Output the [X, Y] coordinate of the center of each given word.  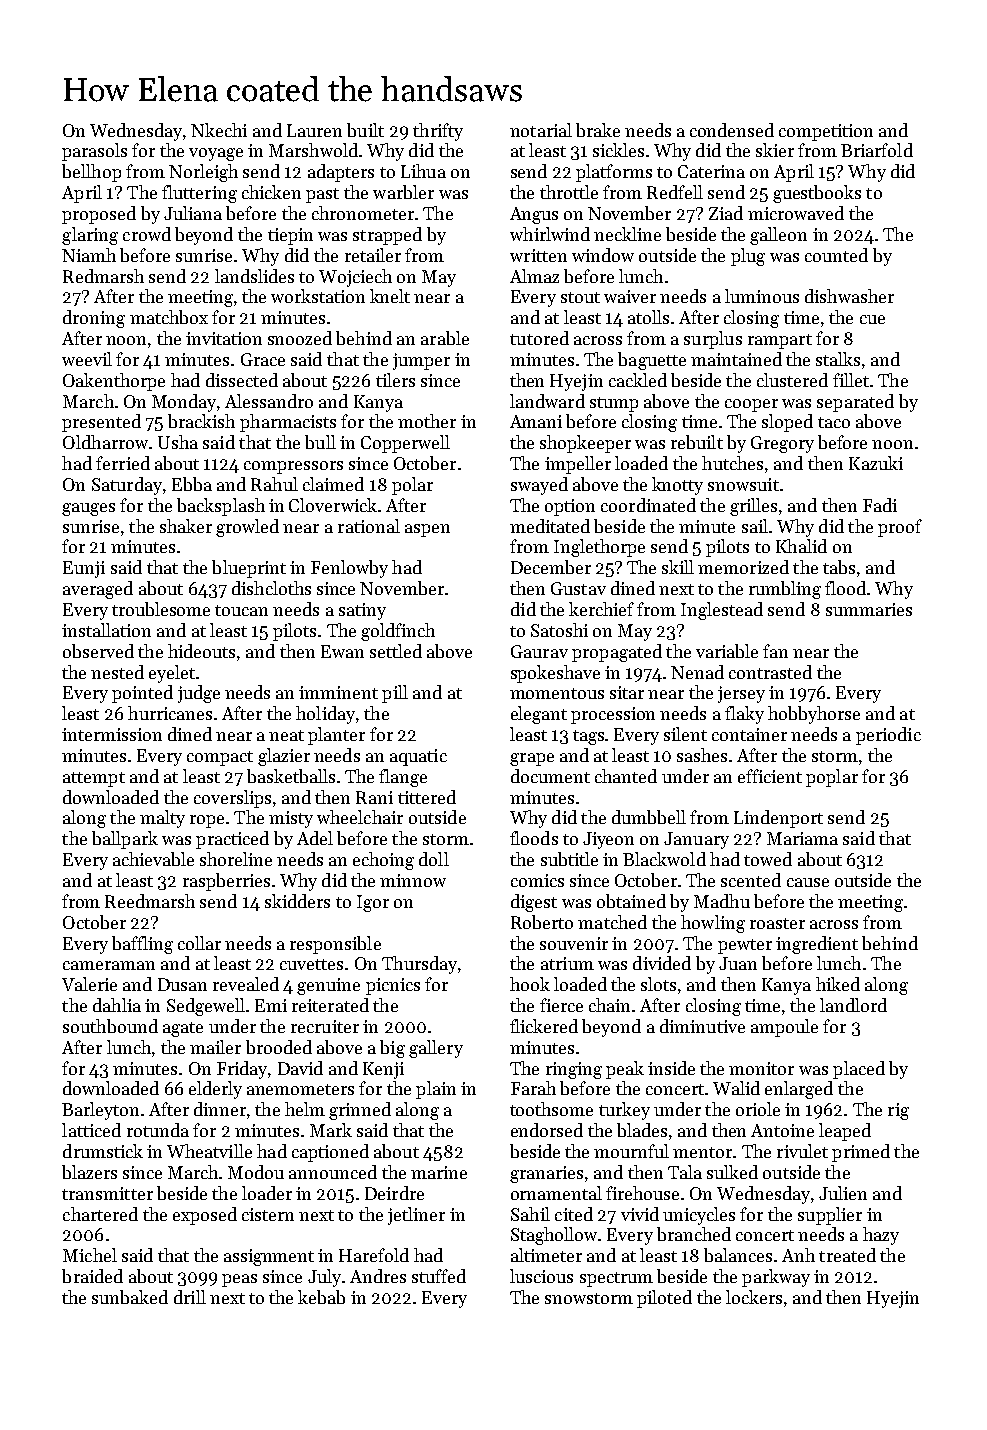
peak [625, 1070]
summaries [869, 609]
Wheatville [209, 1151]
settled [396, 651]
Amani [536, 421]
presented [101, 423]
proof [900, 528]
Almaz [534, 276]
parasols [94, 152]
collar [199, 943]
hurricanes [170, 713]
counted [836, 255]
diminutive [702, 1026]
